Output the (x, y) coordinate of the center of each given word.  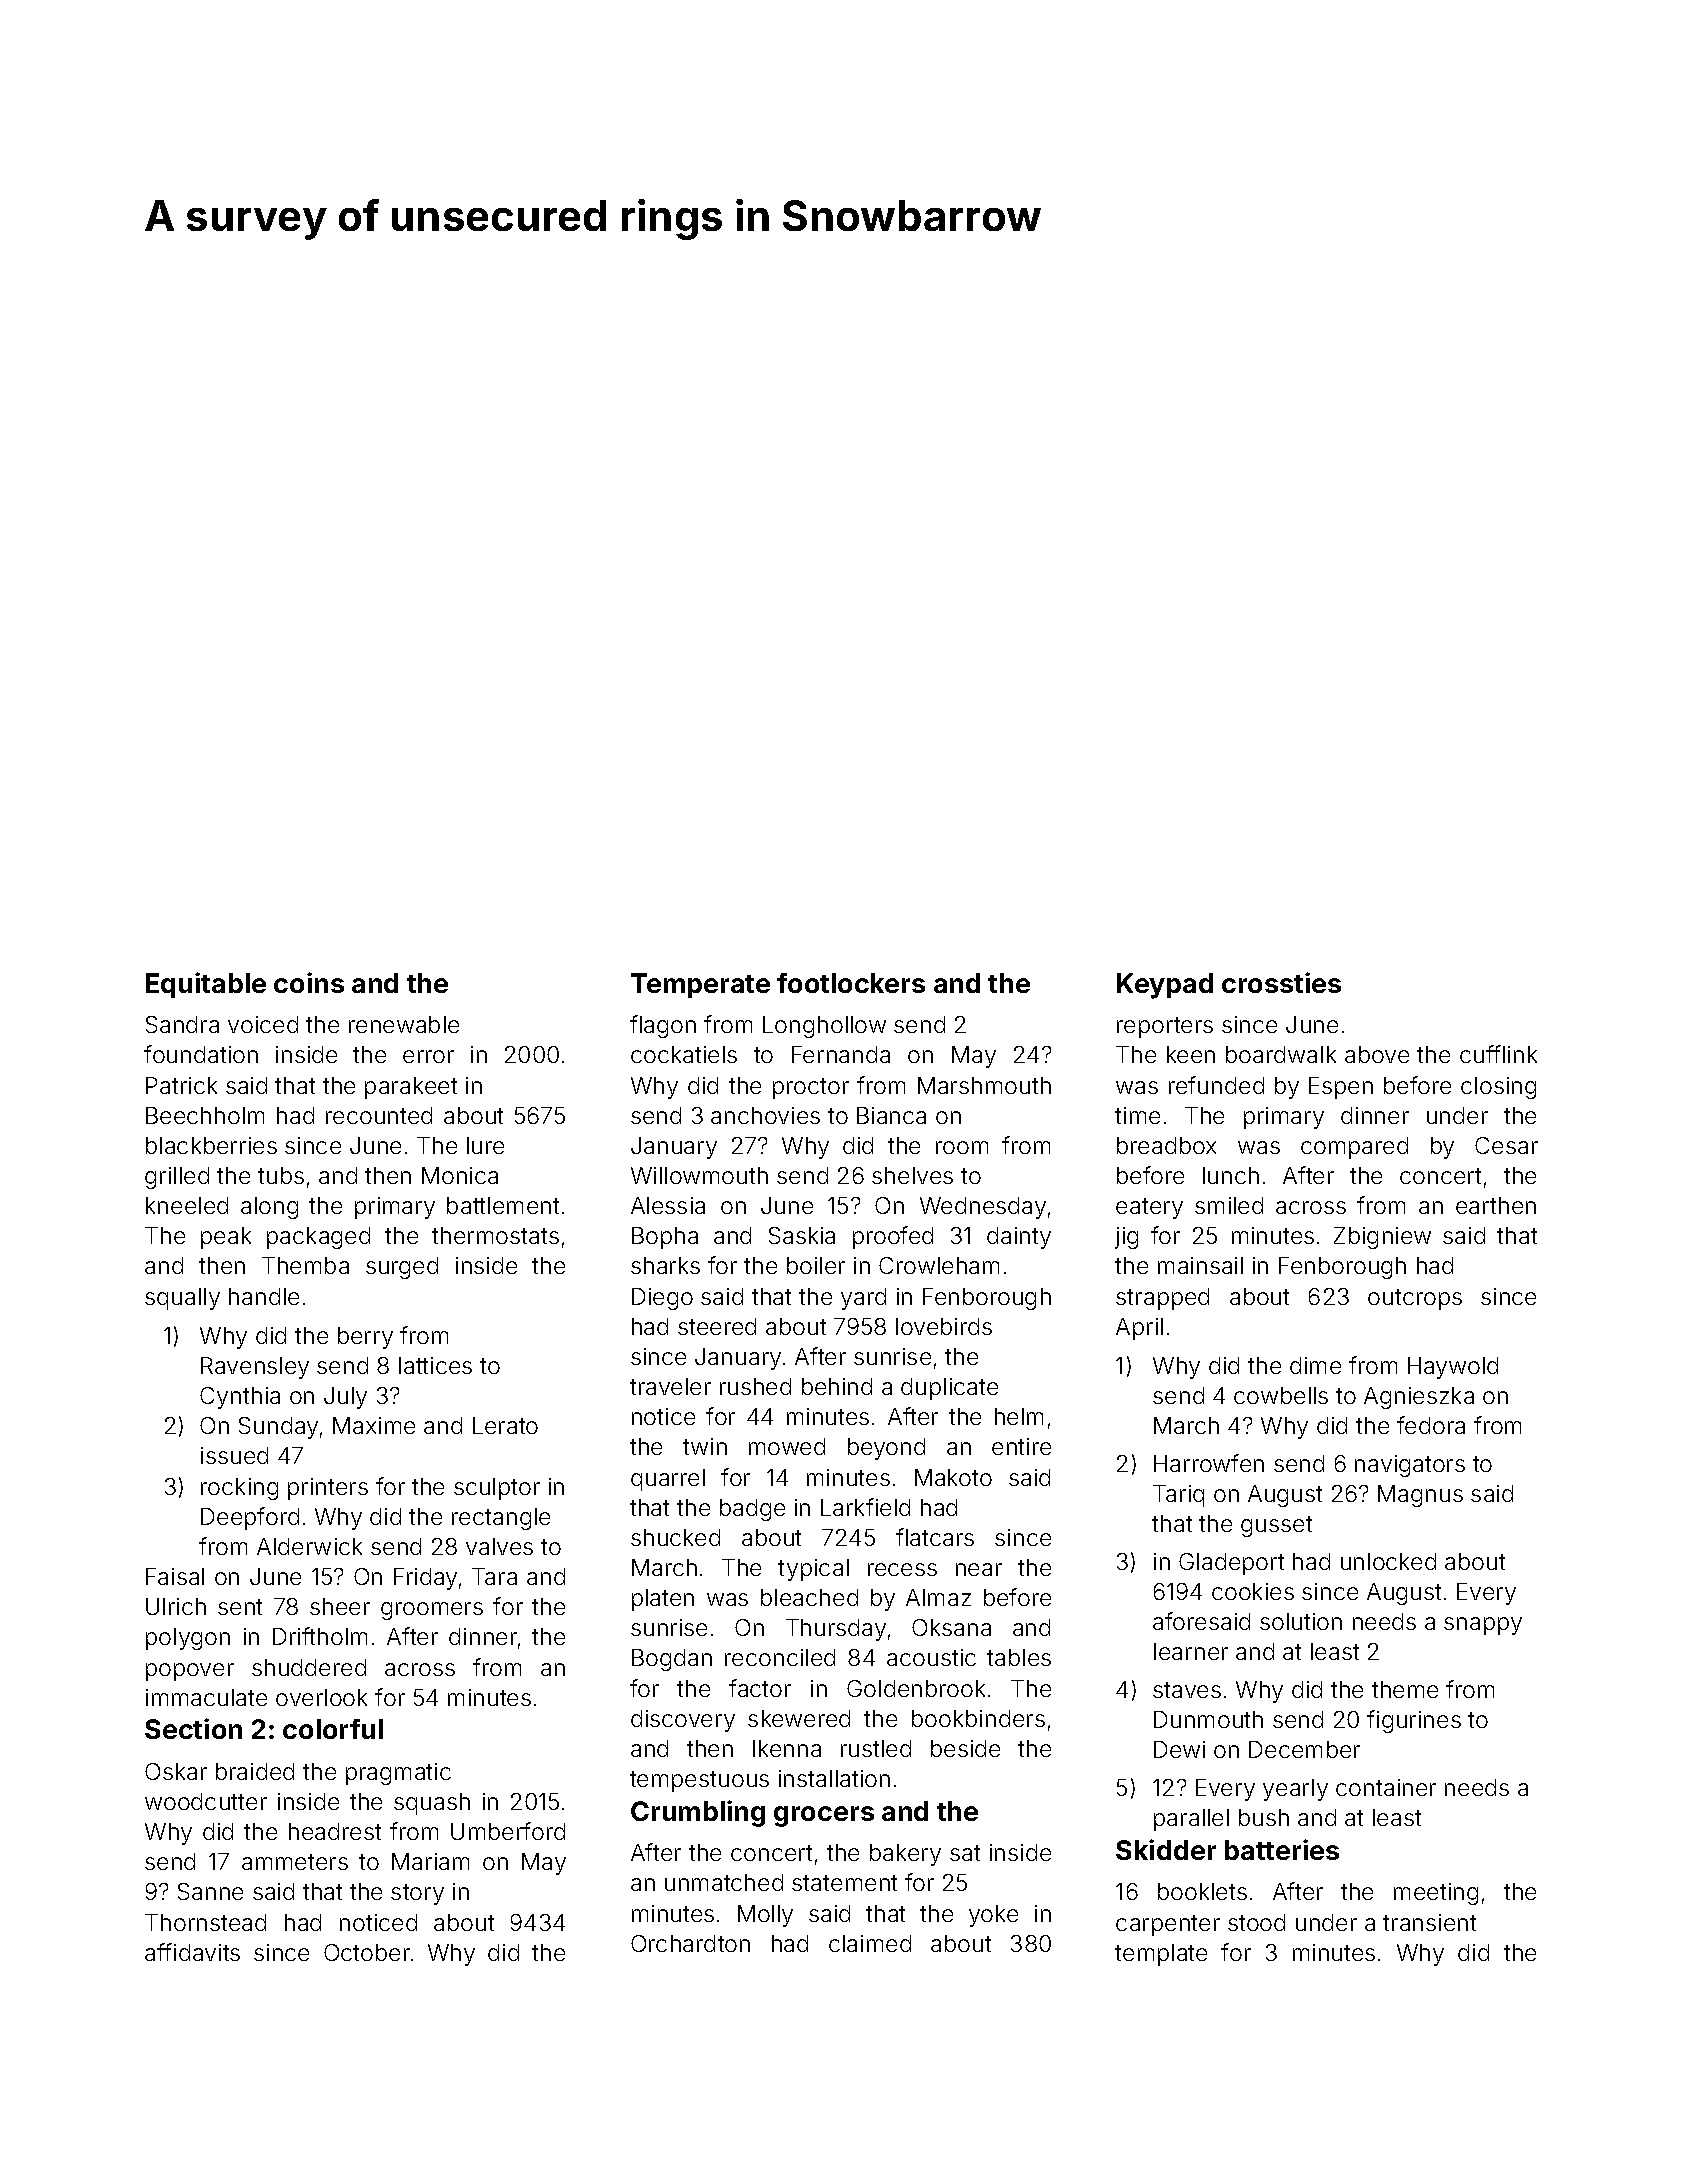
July (345, 1398)
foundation (201, 1054)
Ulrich (176, 1606)
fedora (1431, 1425)
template (1161, 1955)
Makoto (953, 1477)
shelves (912, 1175)
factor (760, 1688)
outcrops (1415, 1299)
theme (1405, 1689)
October (367, 1952)
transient (1429, 1922)
